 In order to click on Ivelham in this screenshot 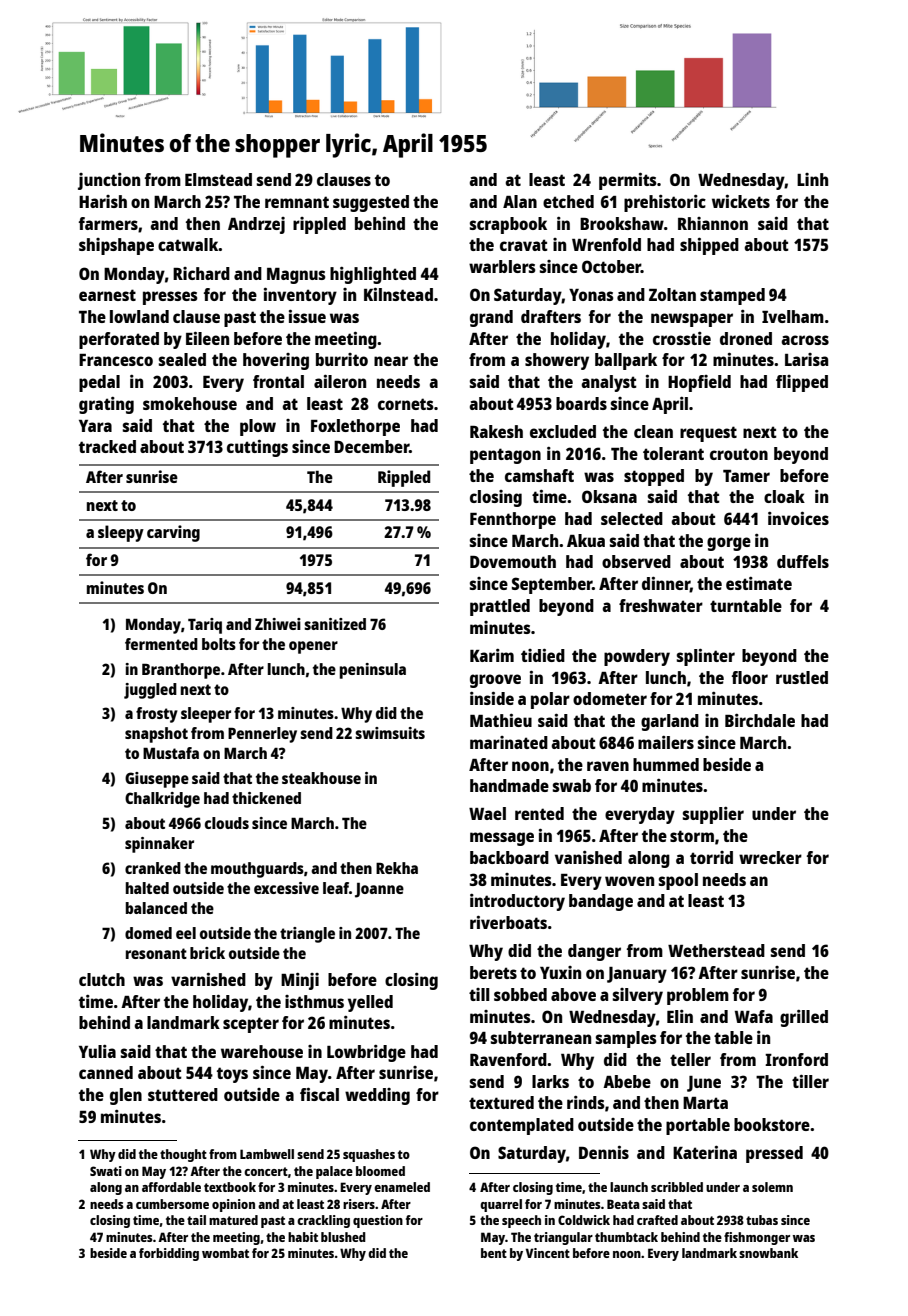, I will do `click(793, 316)`.
